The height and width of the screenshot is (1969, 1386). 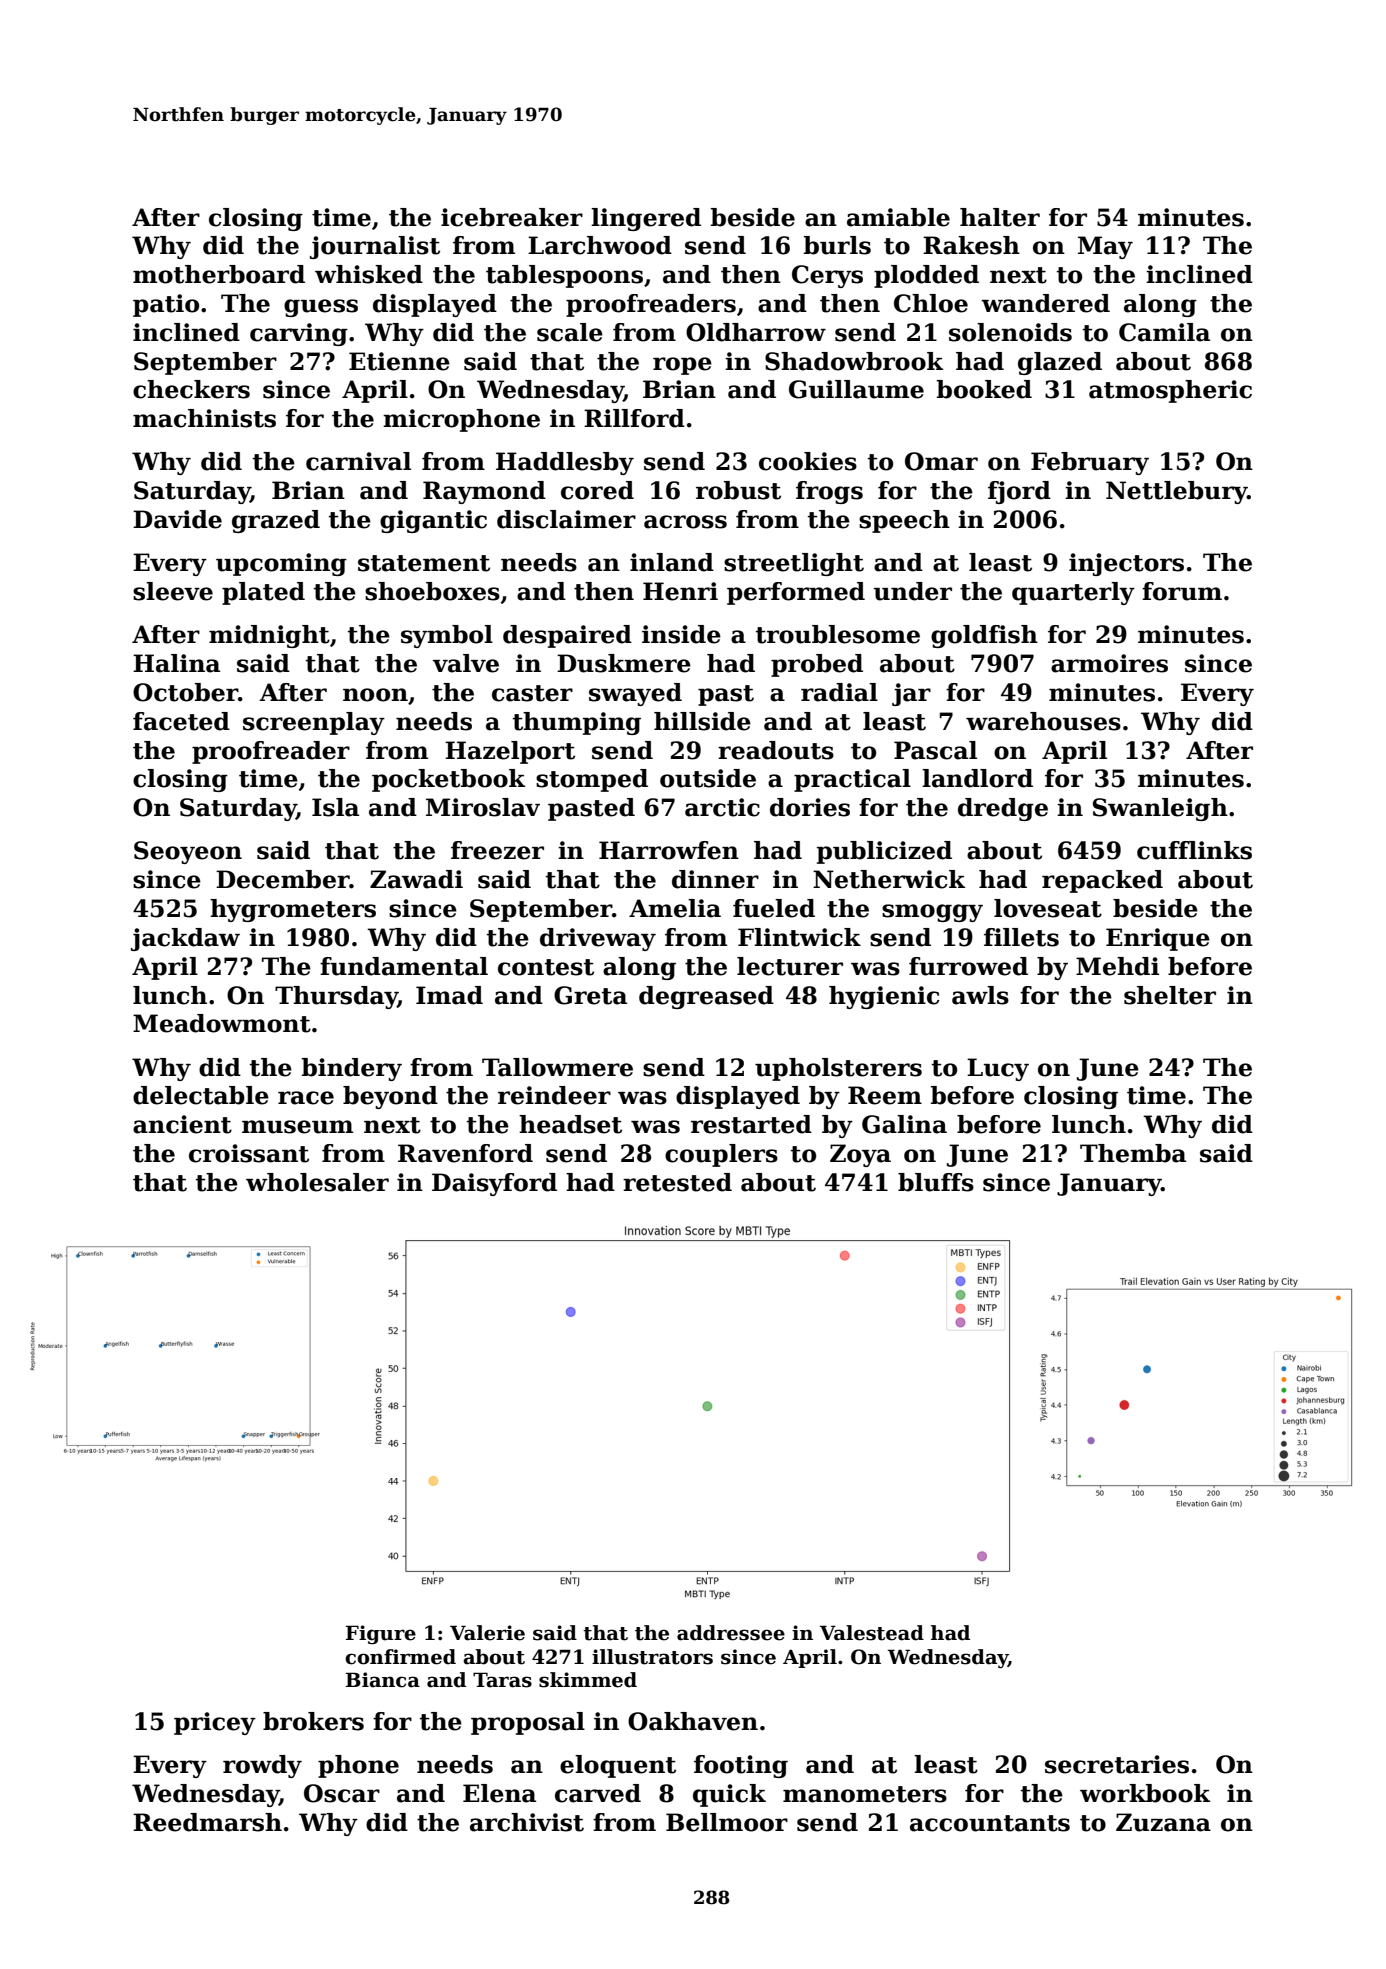 I want to click on machinists, so click(x=204, y=418).
